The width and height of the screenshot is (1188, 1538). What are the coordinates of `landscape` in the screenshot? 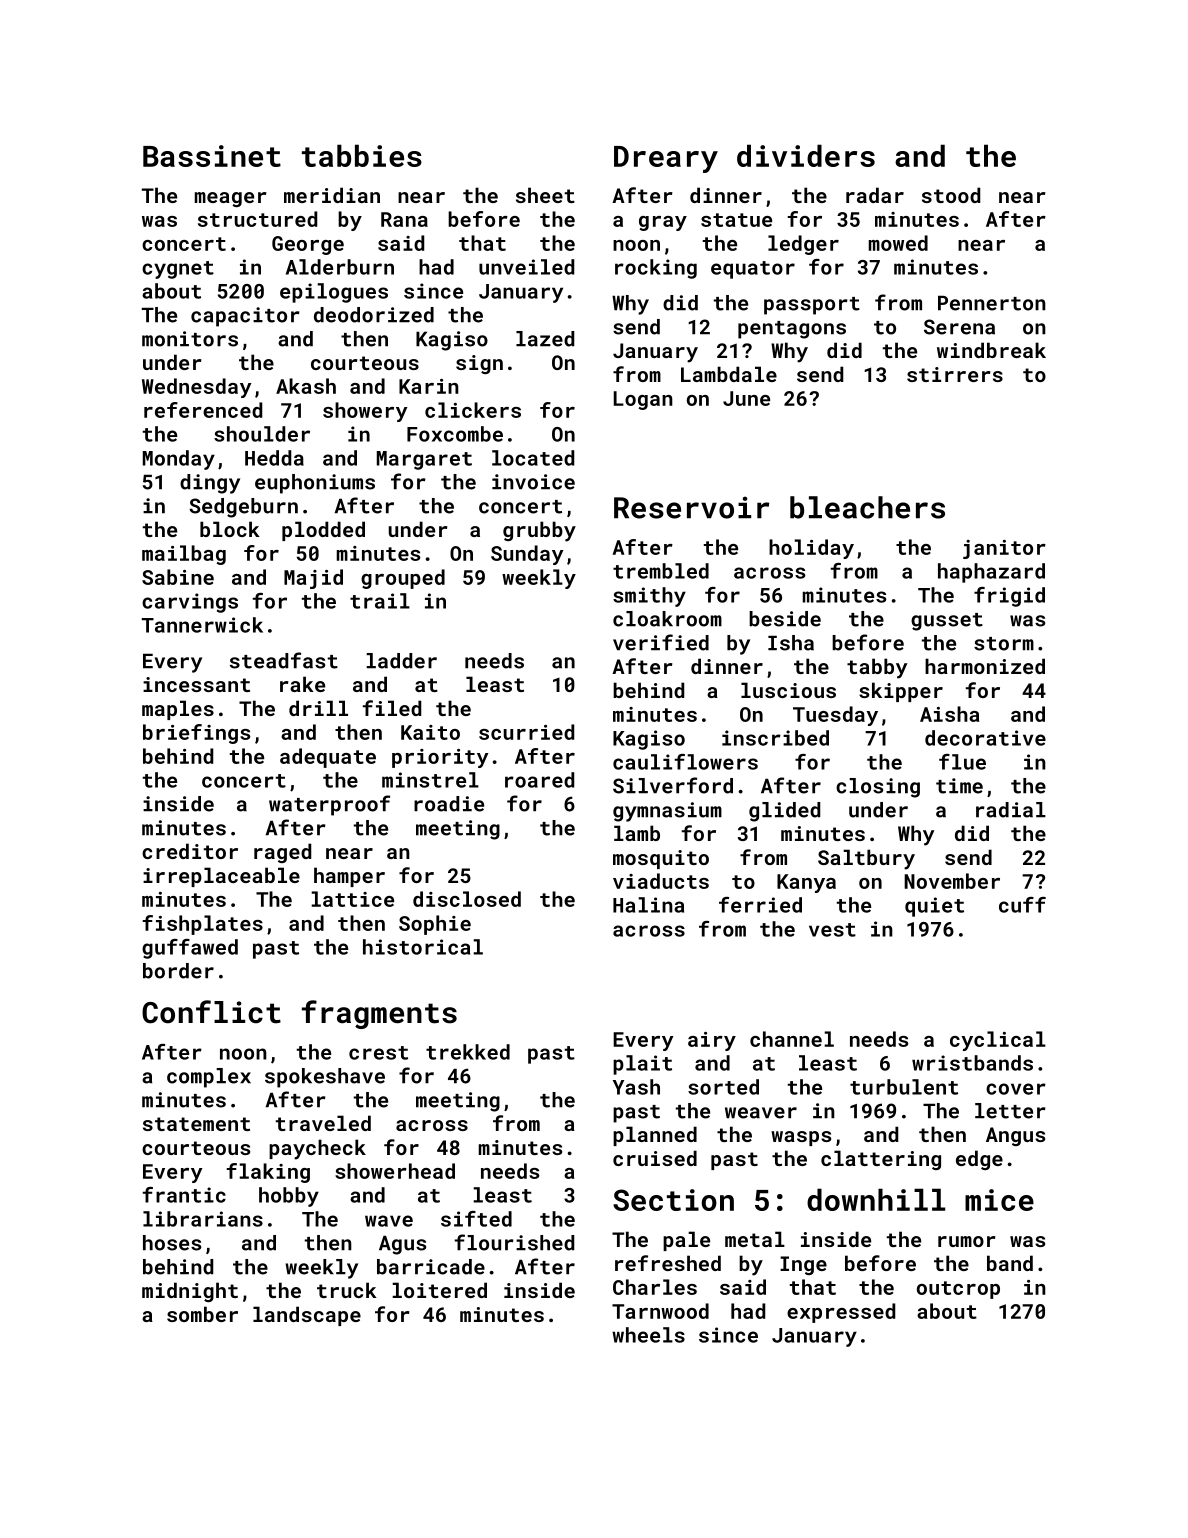 It's located at (307, 1316).
